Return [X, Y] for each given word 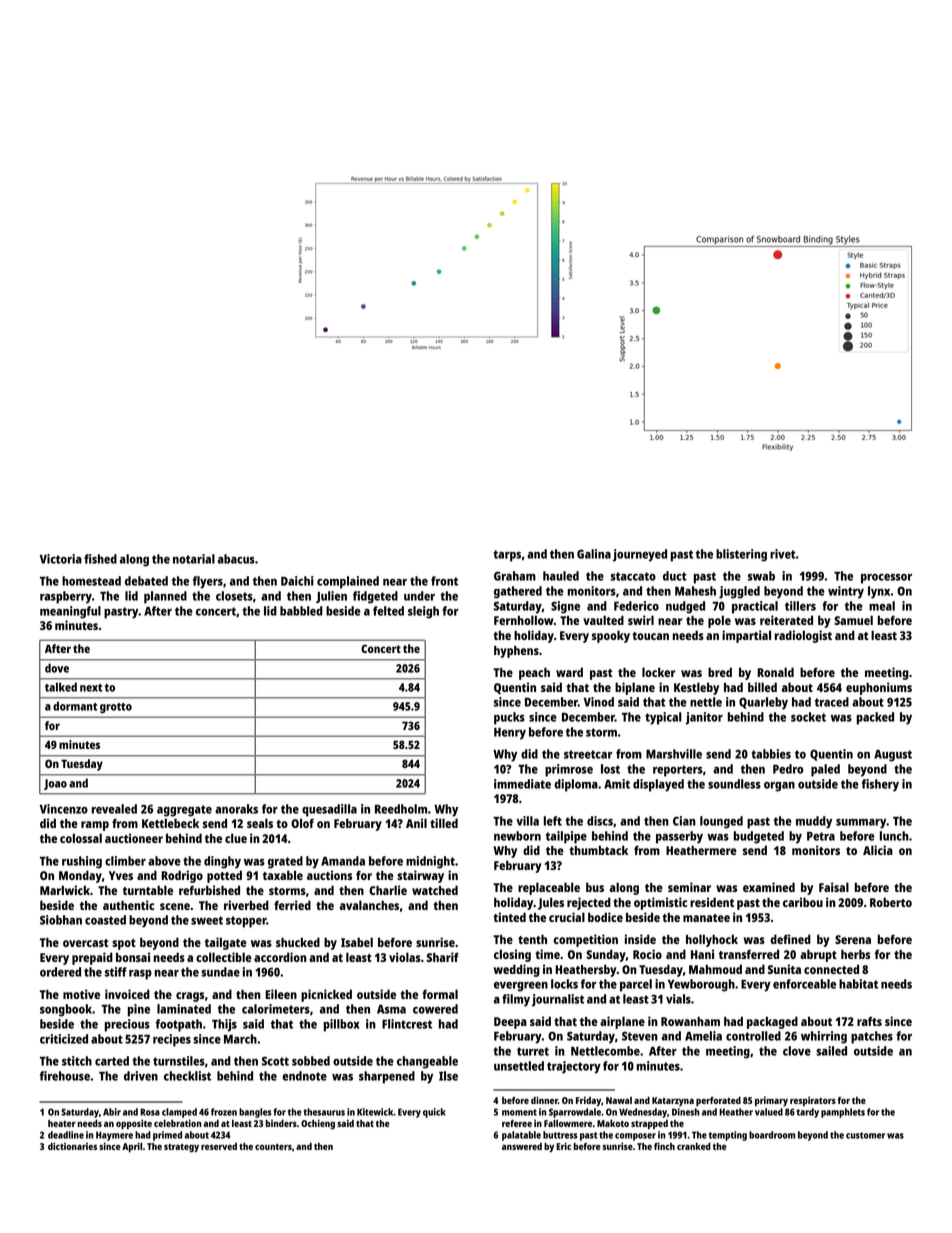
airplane [622, 1022]
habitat [858, 984]
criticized [64, 1039]
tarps [507, 556]
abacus [236, 559]
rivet [783, 554]
